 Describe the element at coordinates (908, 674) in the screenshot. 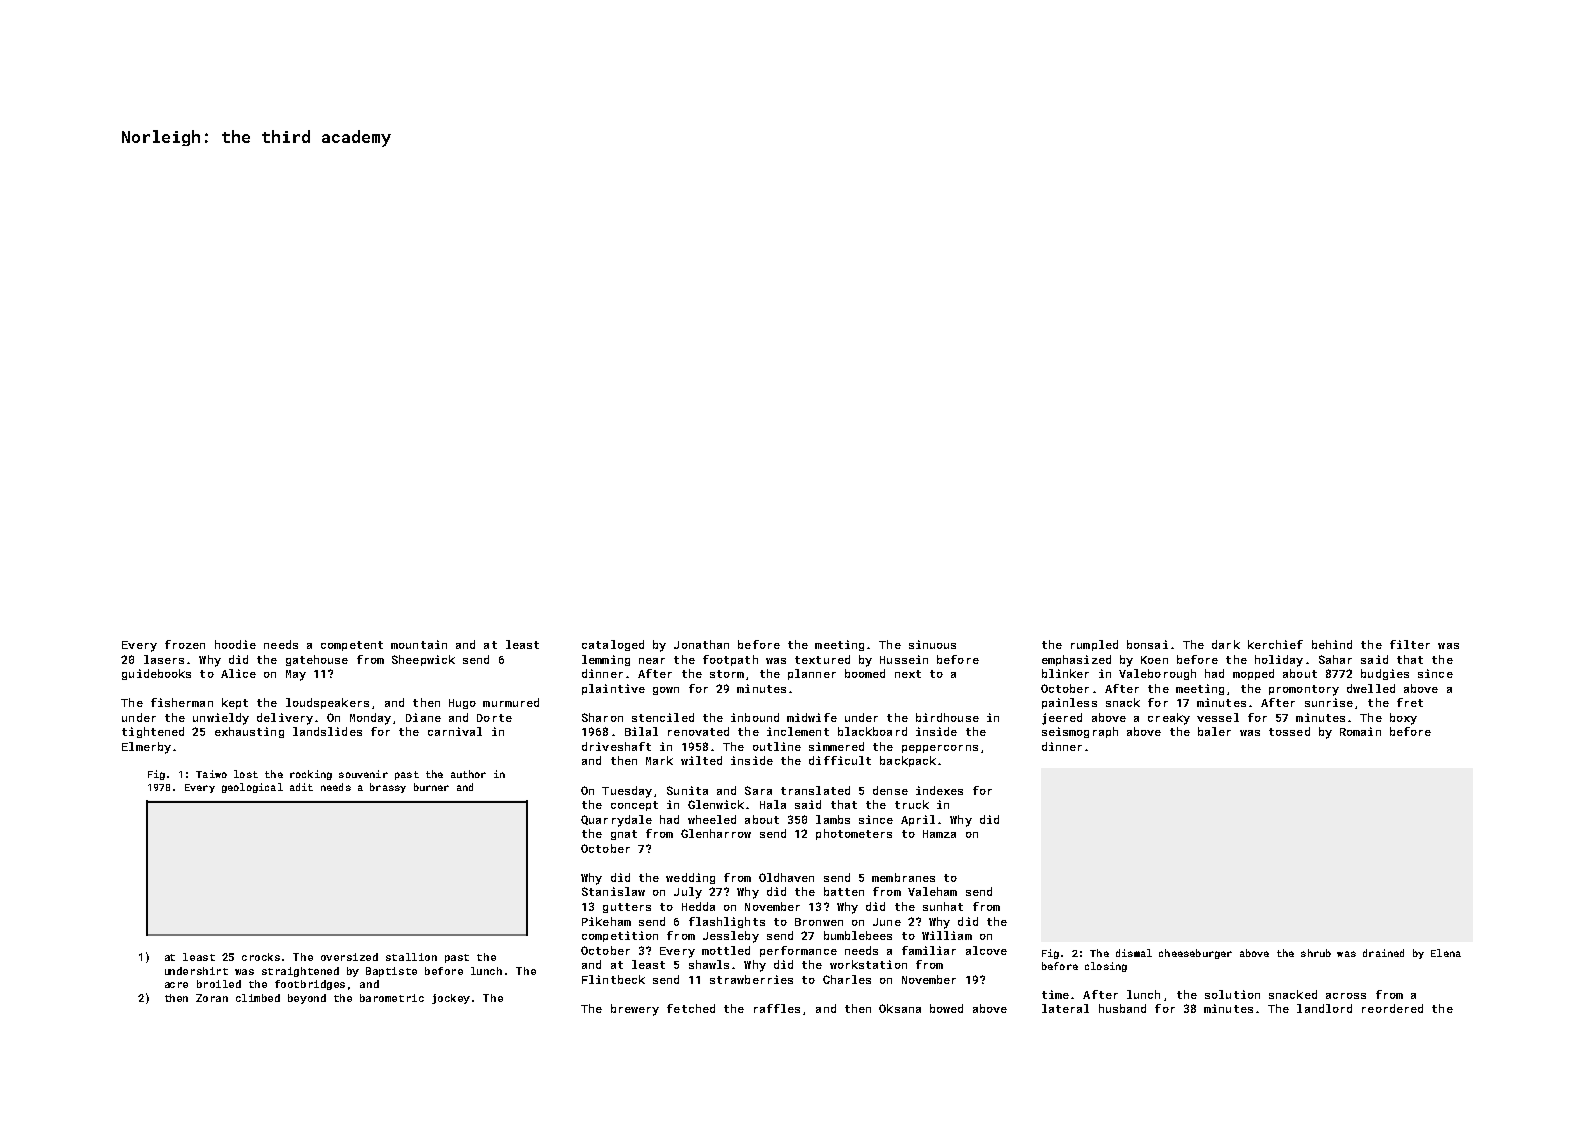

I see `next` at that location.
